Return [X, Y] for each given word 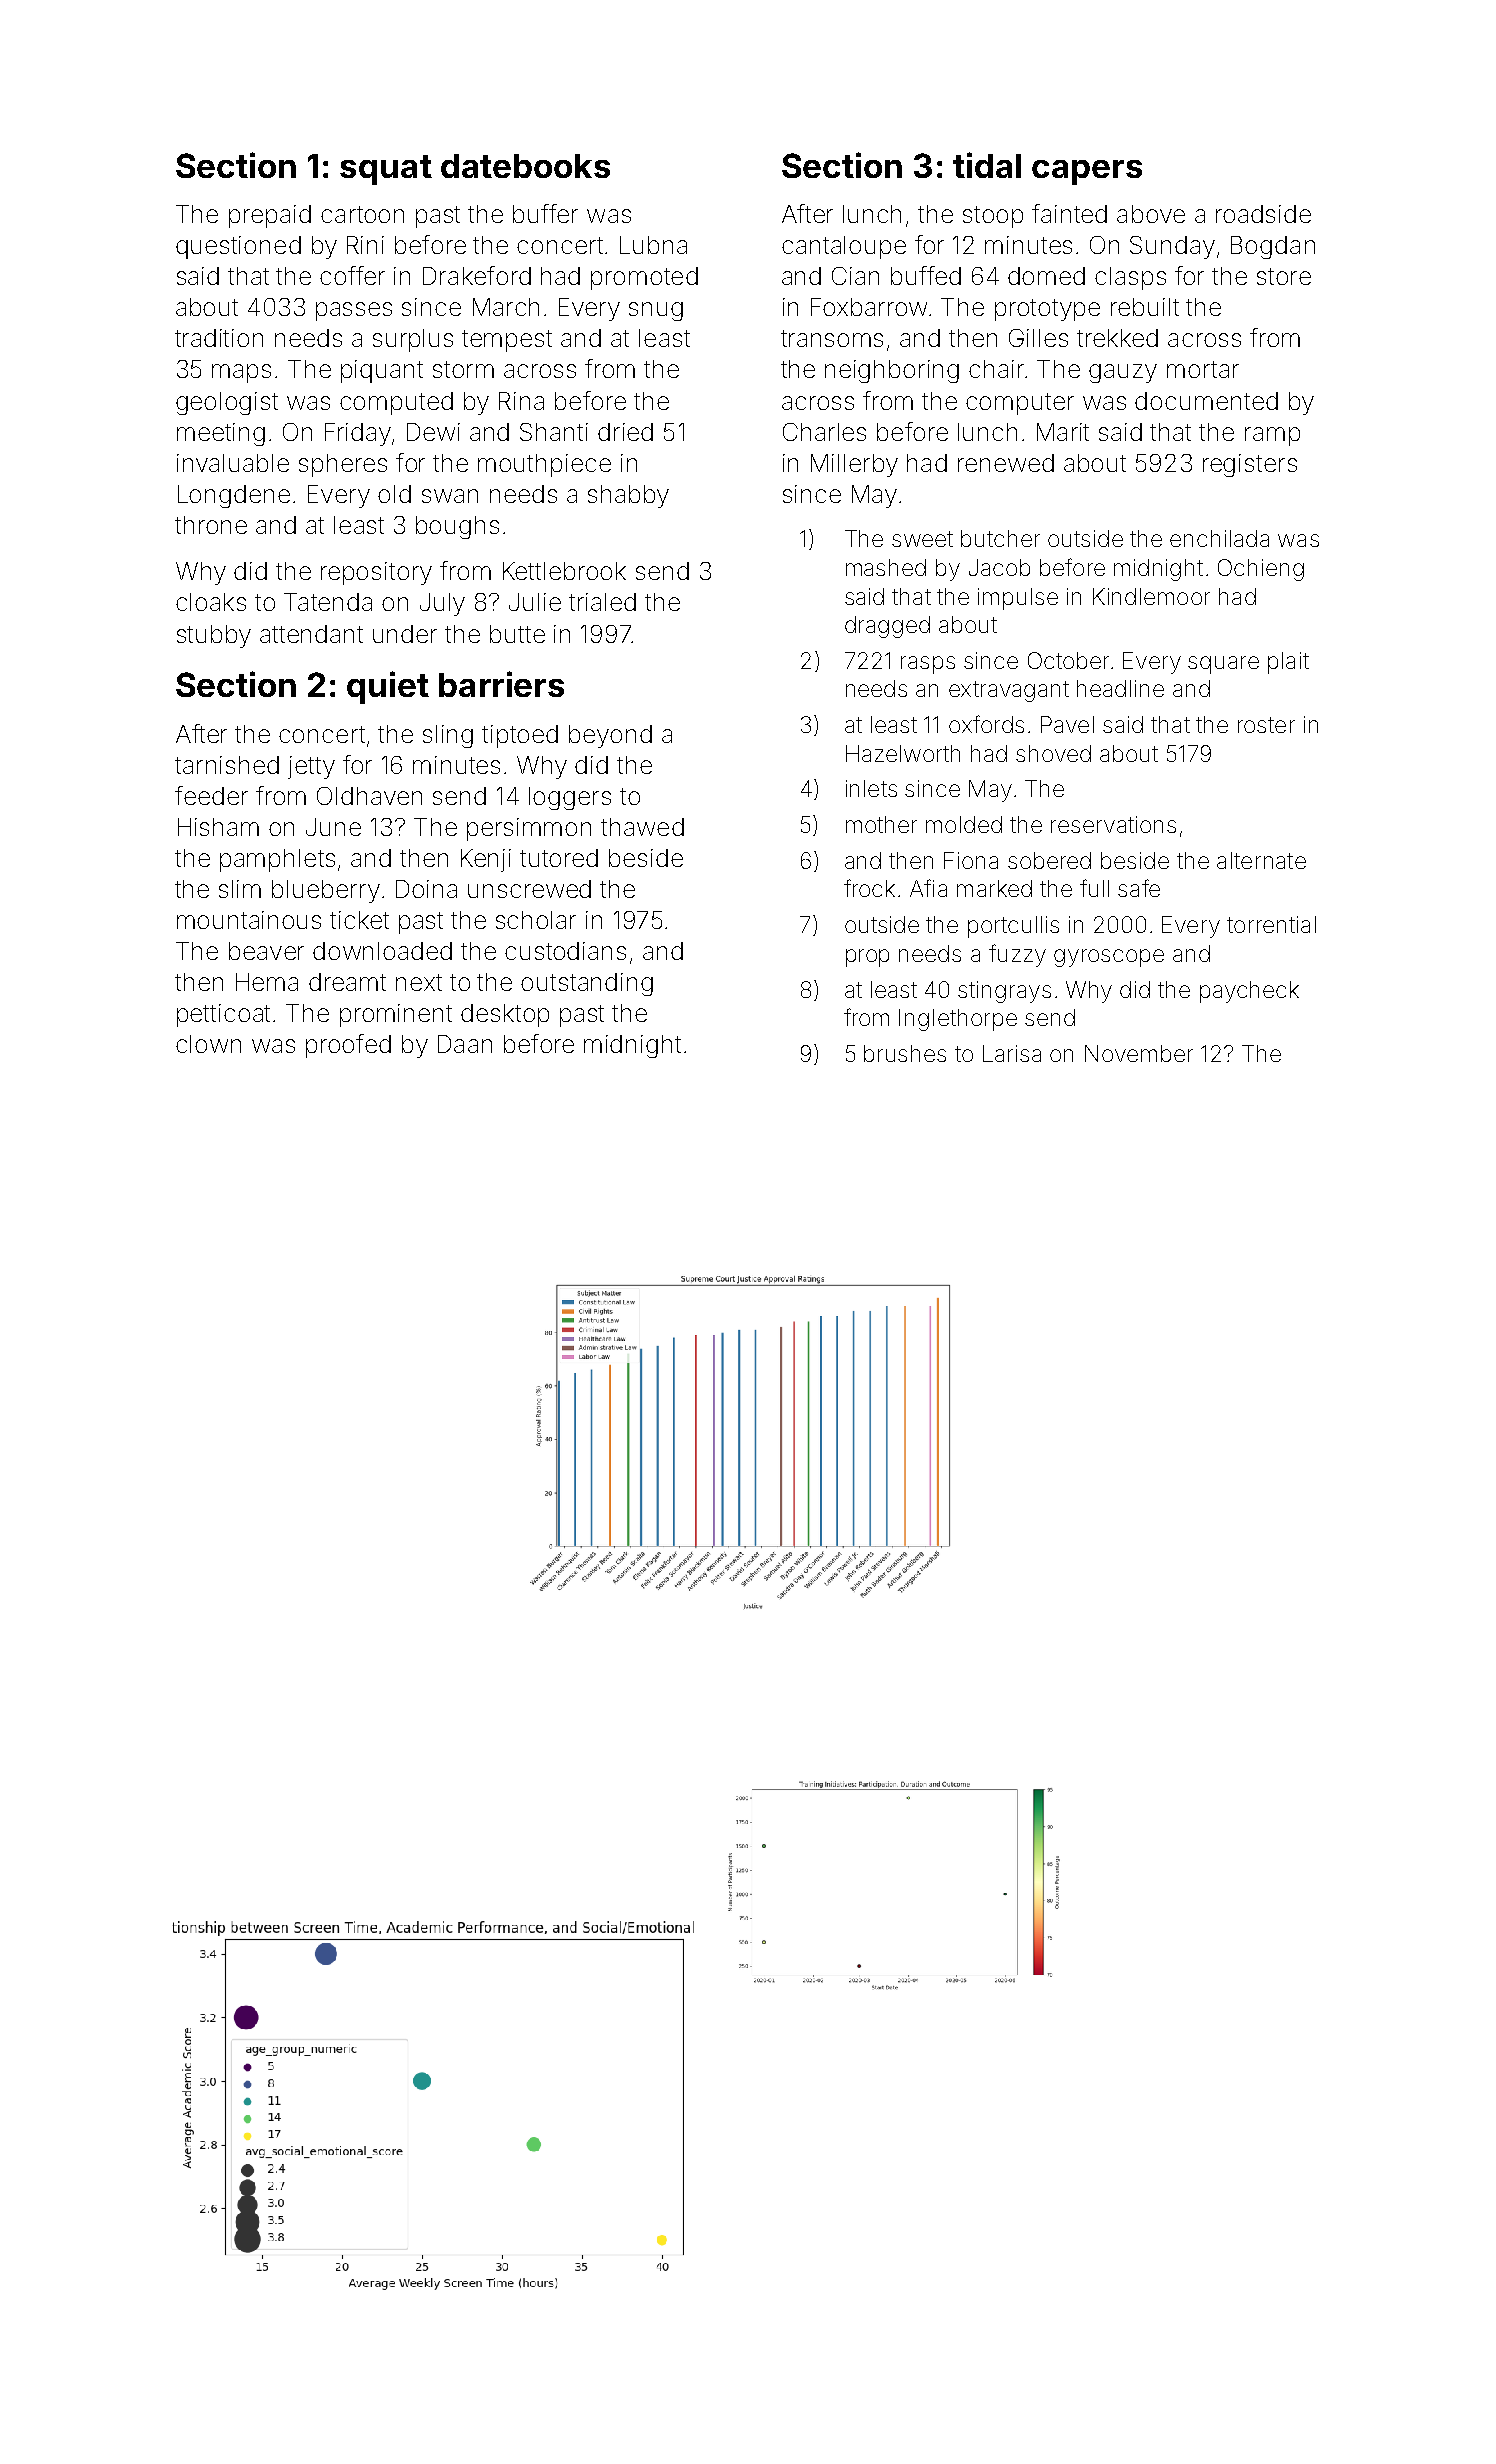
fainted [1069, 213]
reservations [1113, 824]
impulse [1018, 599]
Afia [928, 888]
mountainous [249, 920]
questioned [238, 247]
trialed [602, 602]
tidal [987, 165]
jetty [311, 767]
